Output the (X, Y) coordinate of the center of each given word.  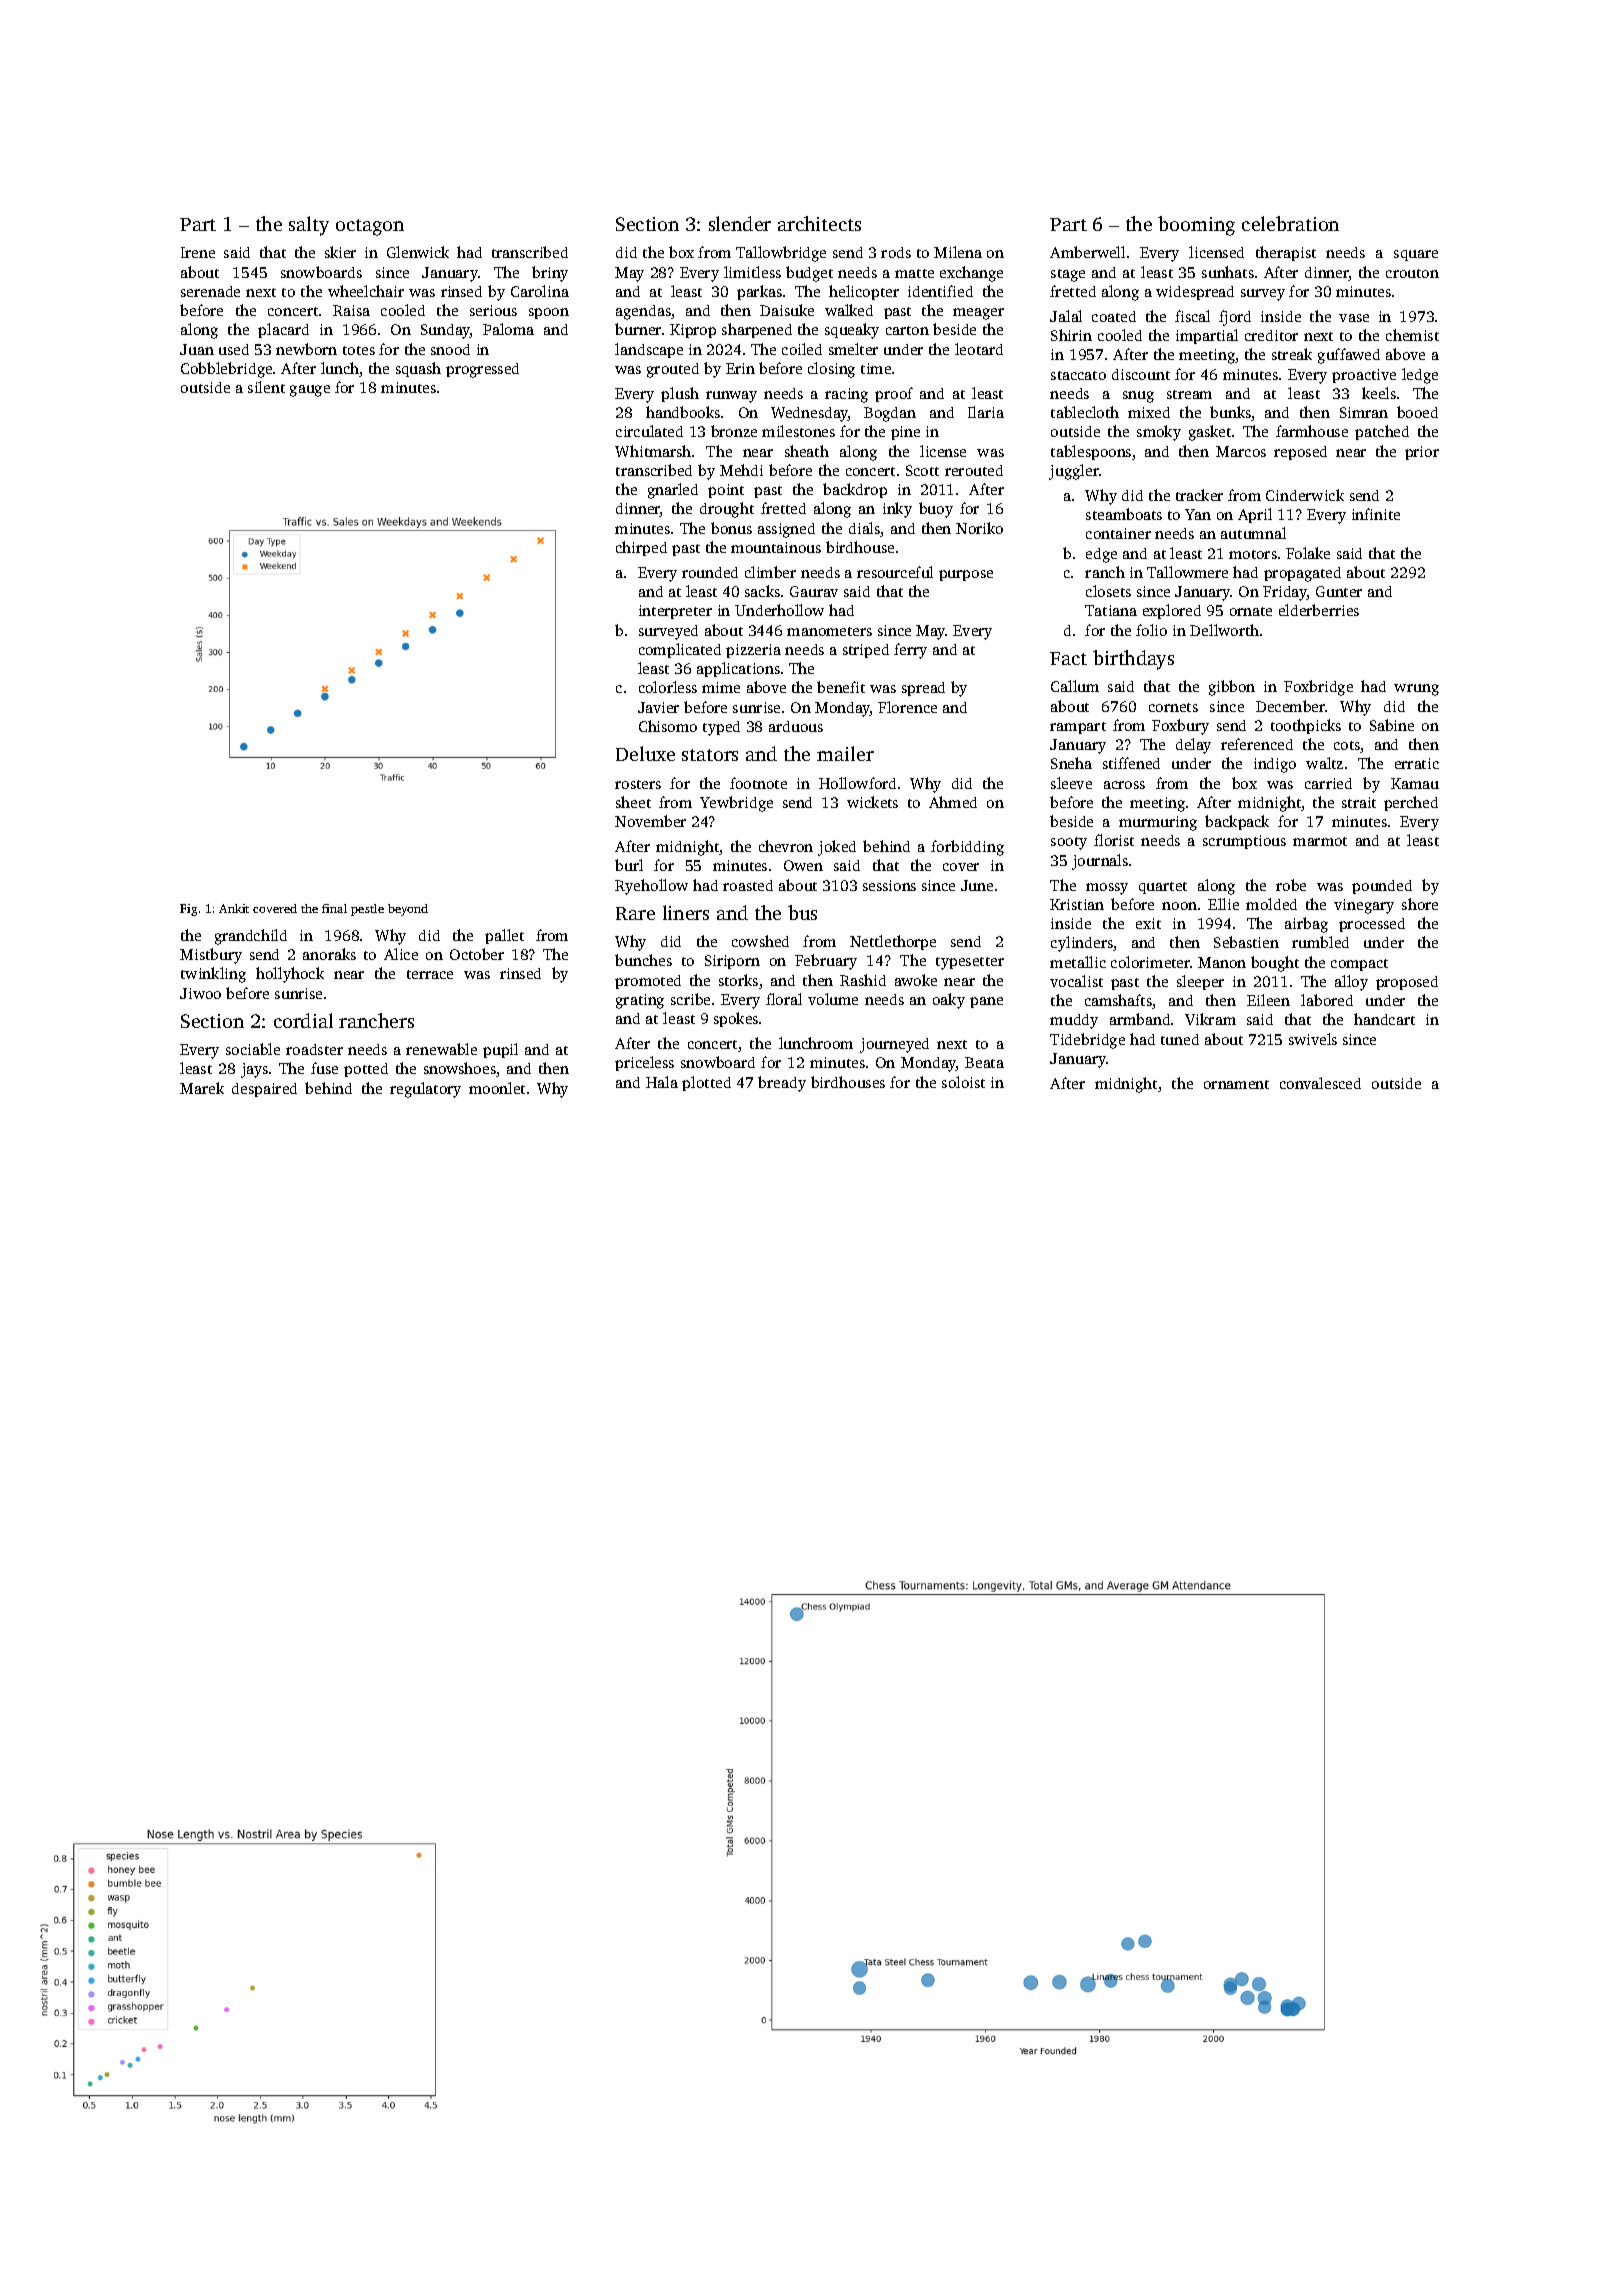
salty (309, 226)
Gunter (1339, 591)
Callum (1075, 686)
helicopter (864, 292)
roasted (748, 885)
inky (897, 510)
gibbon (1232, 688)
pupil (500, 1050)
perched (1411, 803)
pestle (367, 910)
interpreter (675, 612)
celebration (1290, 223)
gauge (310, 391)
